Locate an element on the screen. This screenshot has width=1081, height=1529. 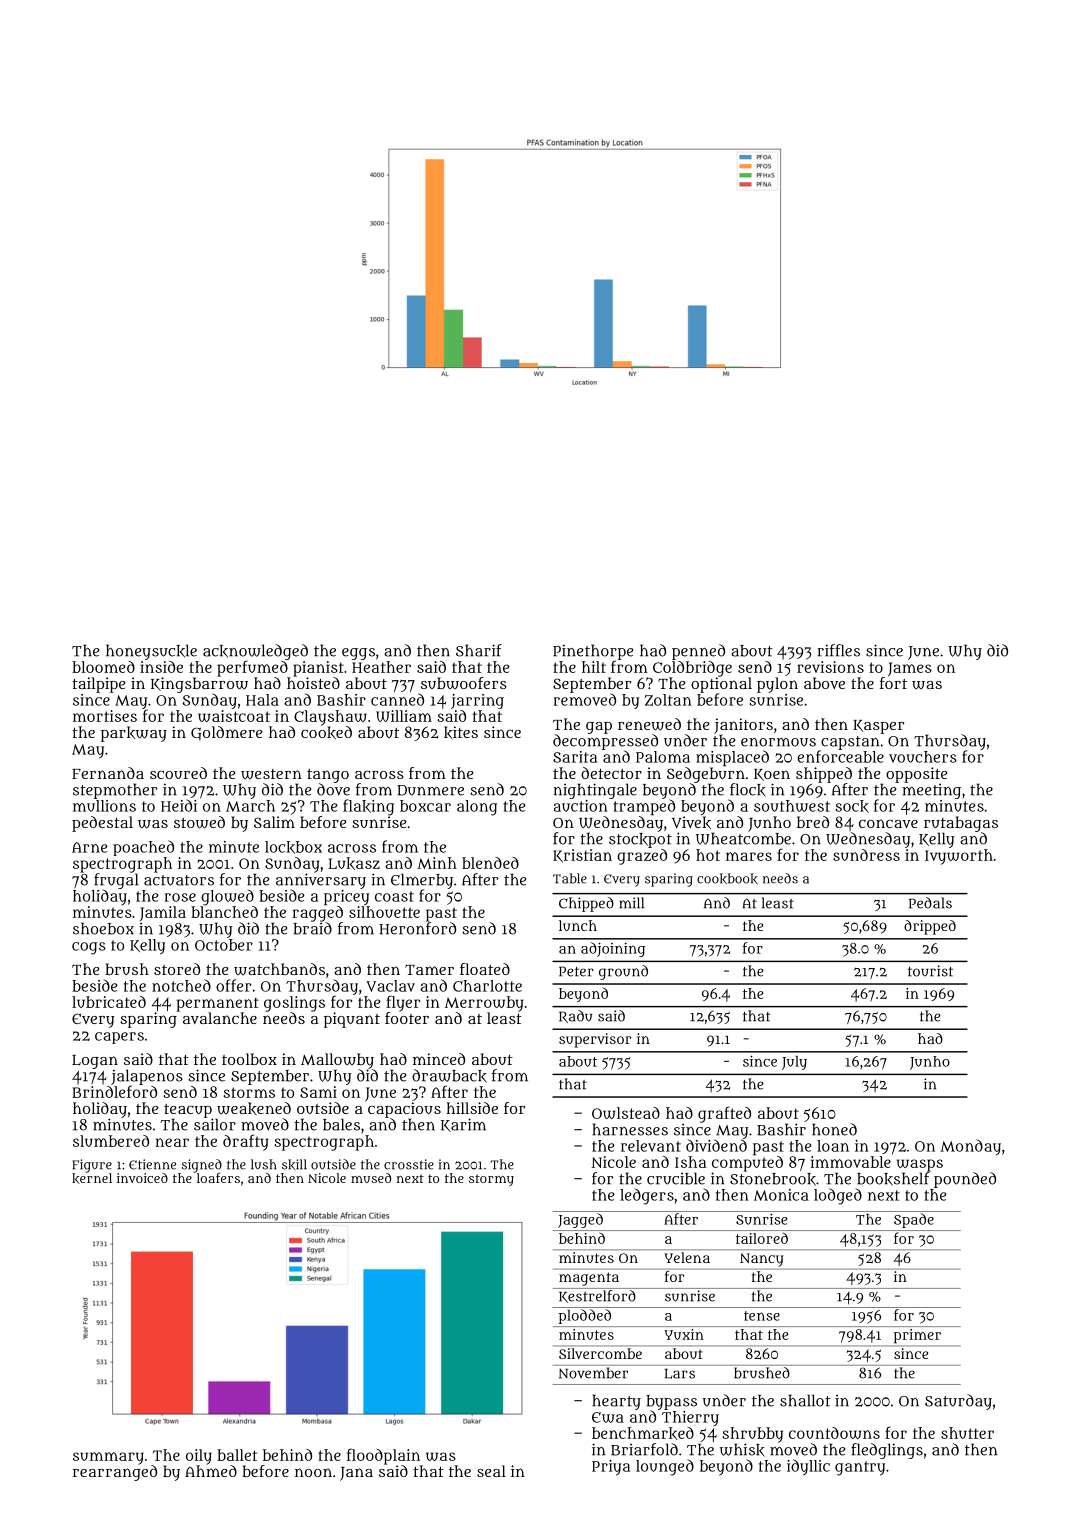
Dunmere is located at coordinates (430, 790).
